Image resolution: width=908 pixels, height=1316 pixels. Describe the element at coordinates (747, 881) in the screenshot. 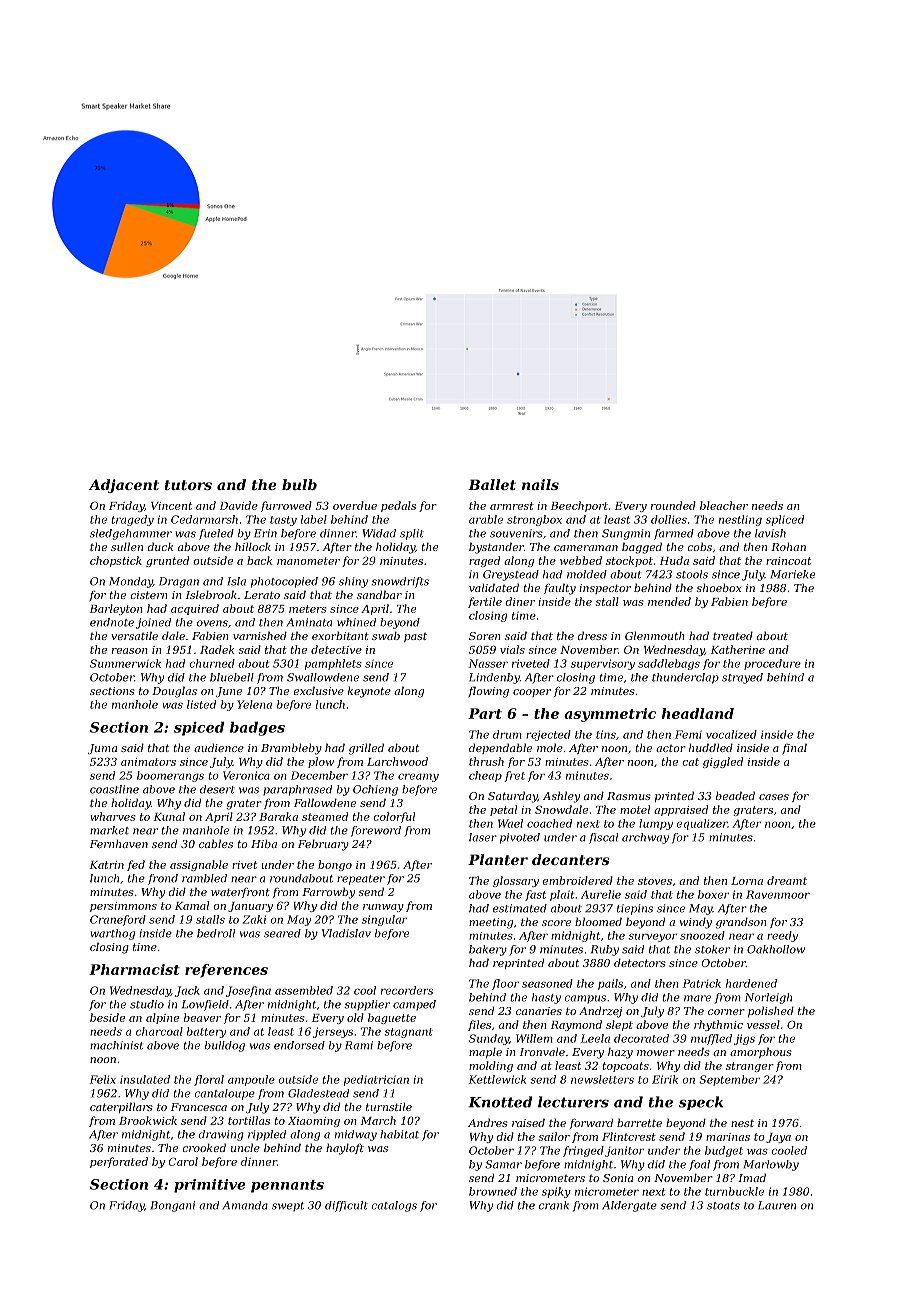

I see `Lorna` at that location.
